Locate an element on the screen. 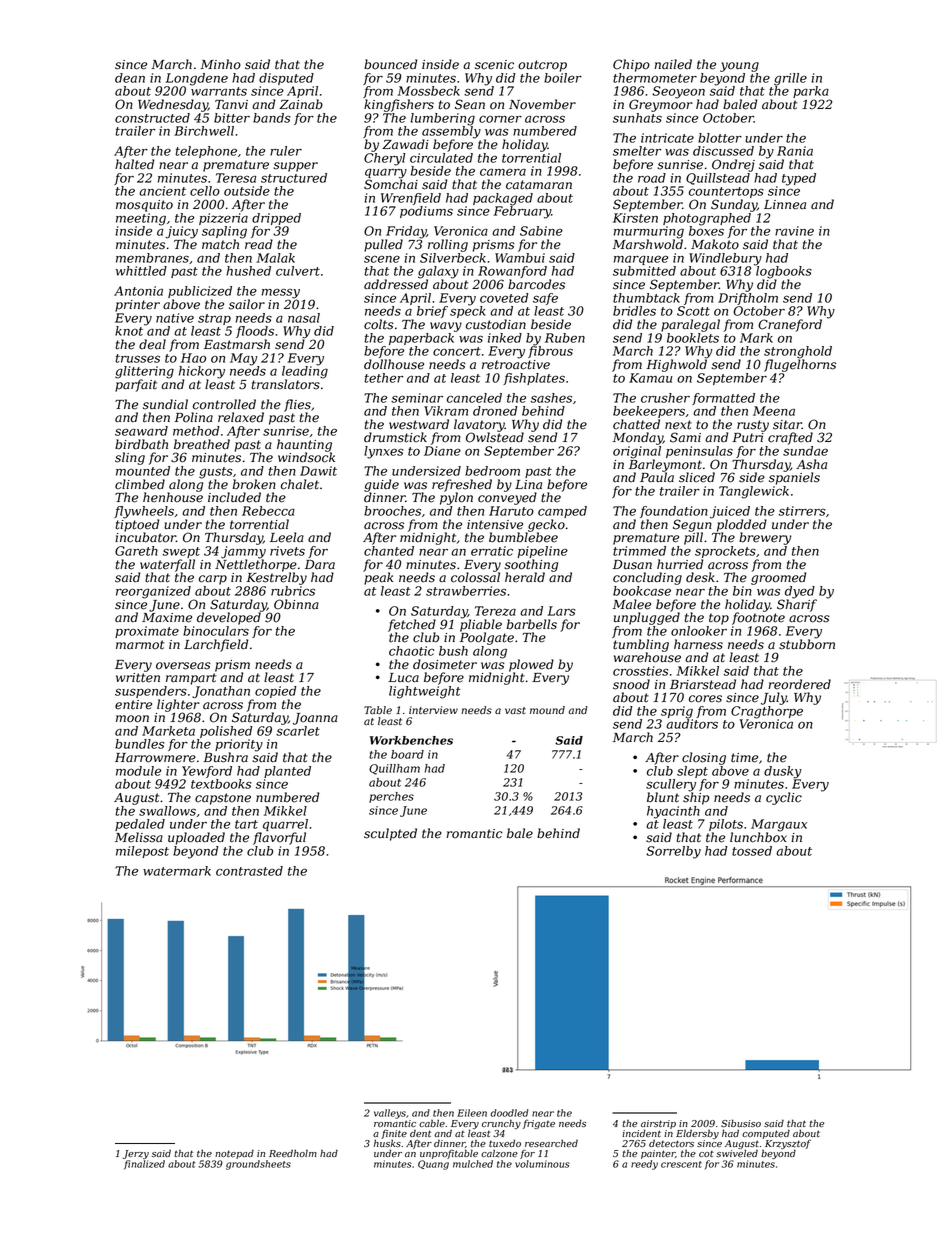 The height and width of the screenshot is (1233, 952). voluminous is located at coordinates (542, 1164).
